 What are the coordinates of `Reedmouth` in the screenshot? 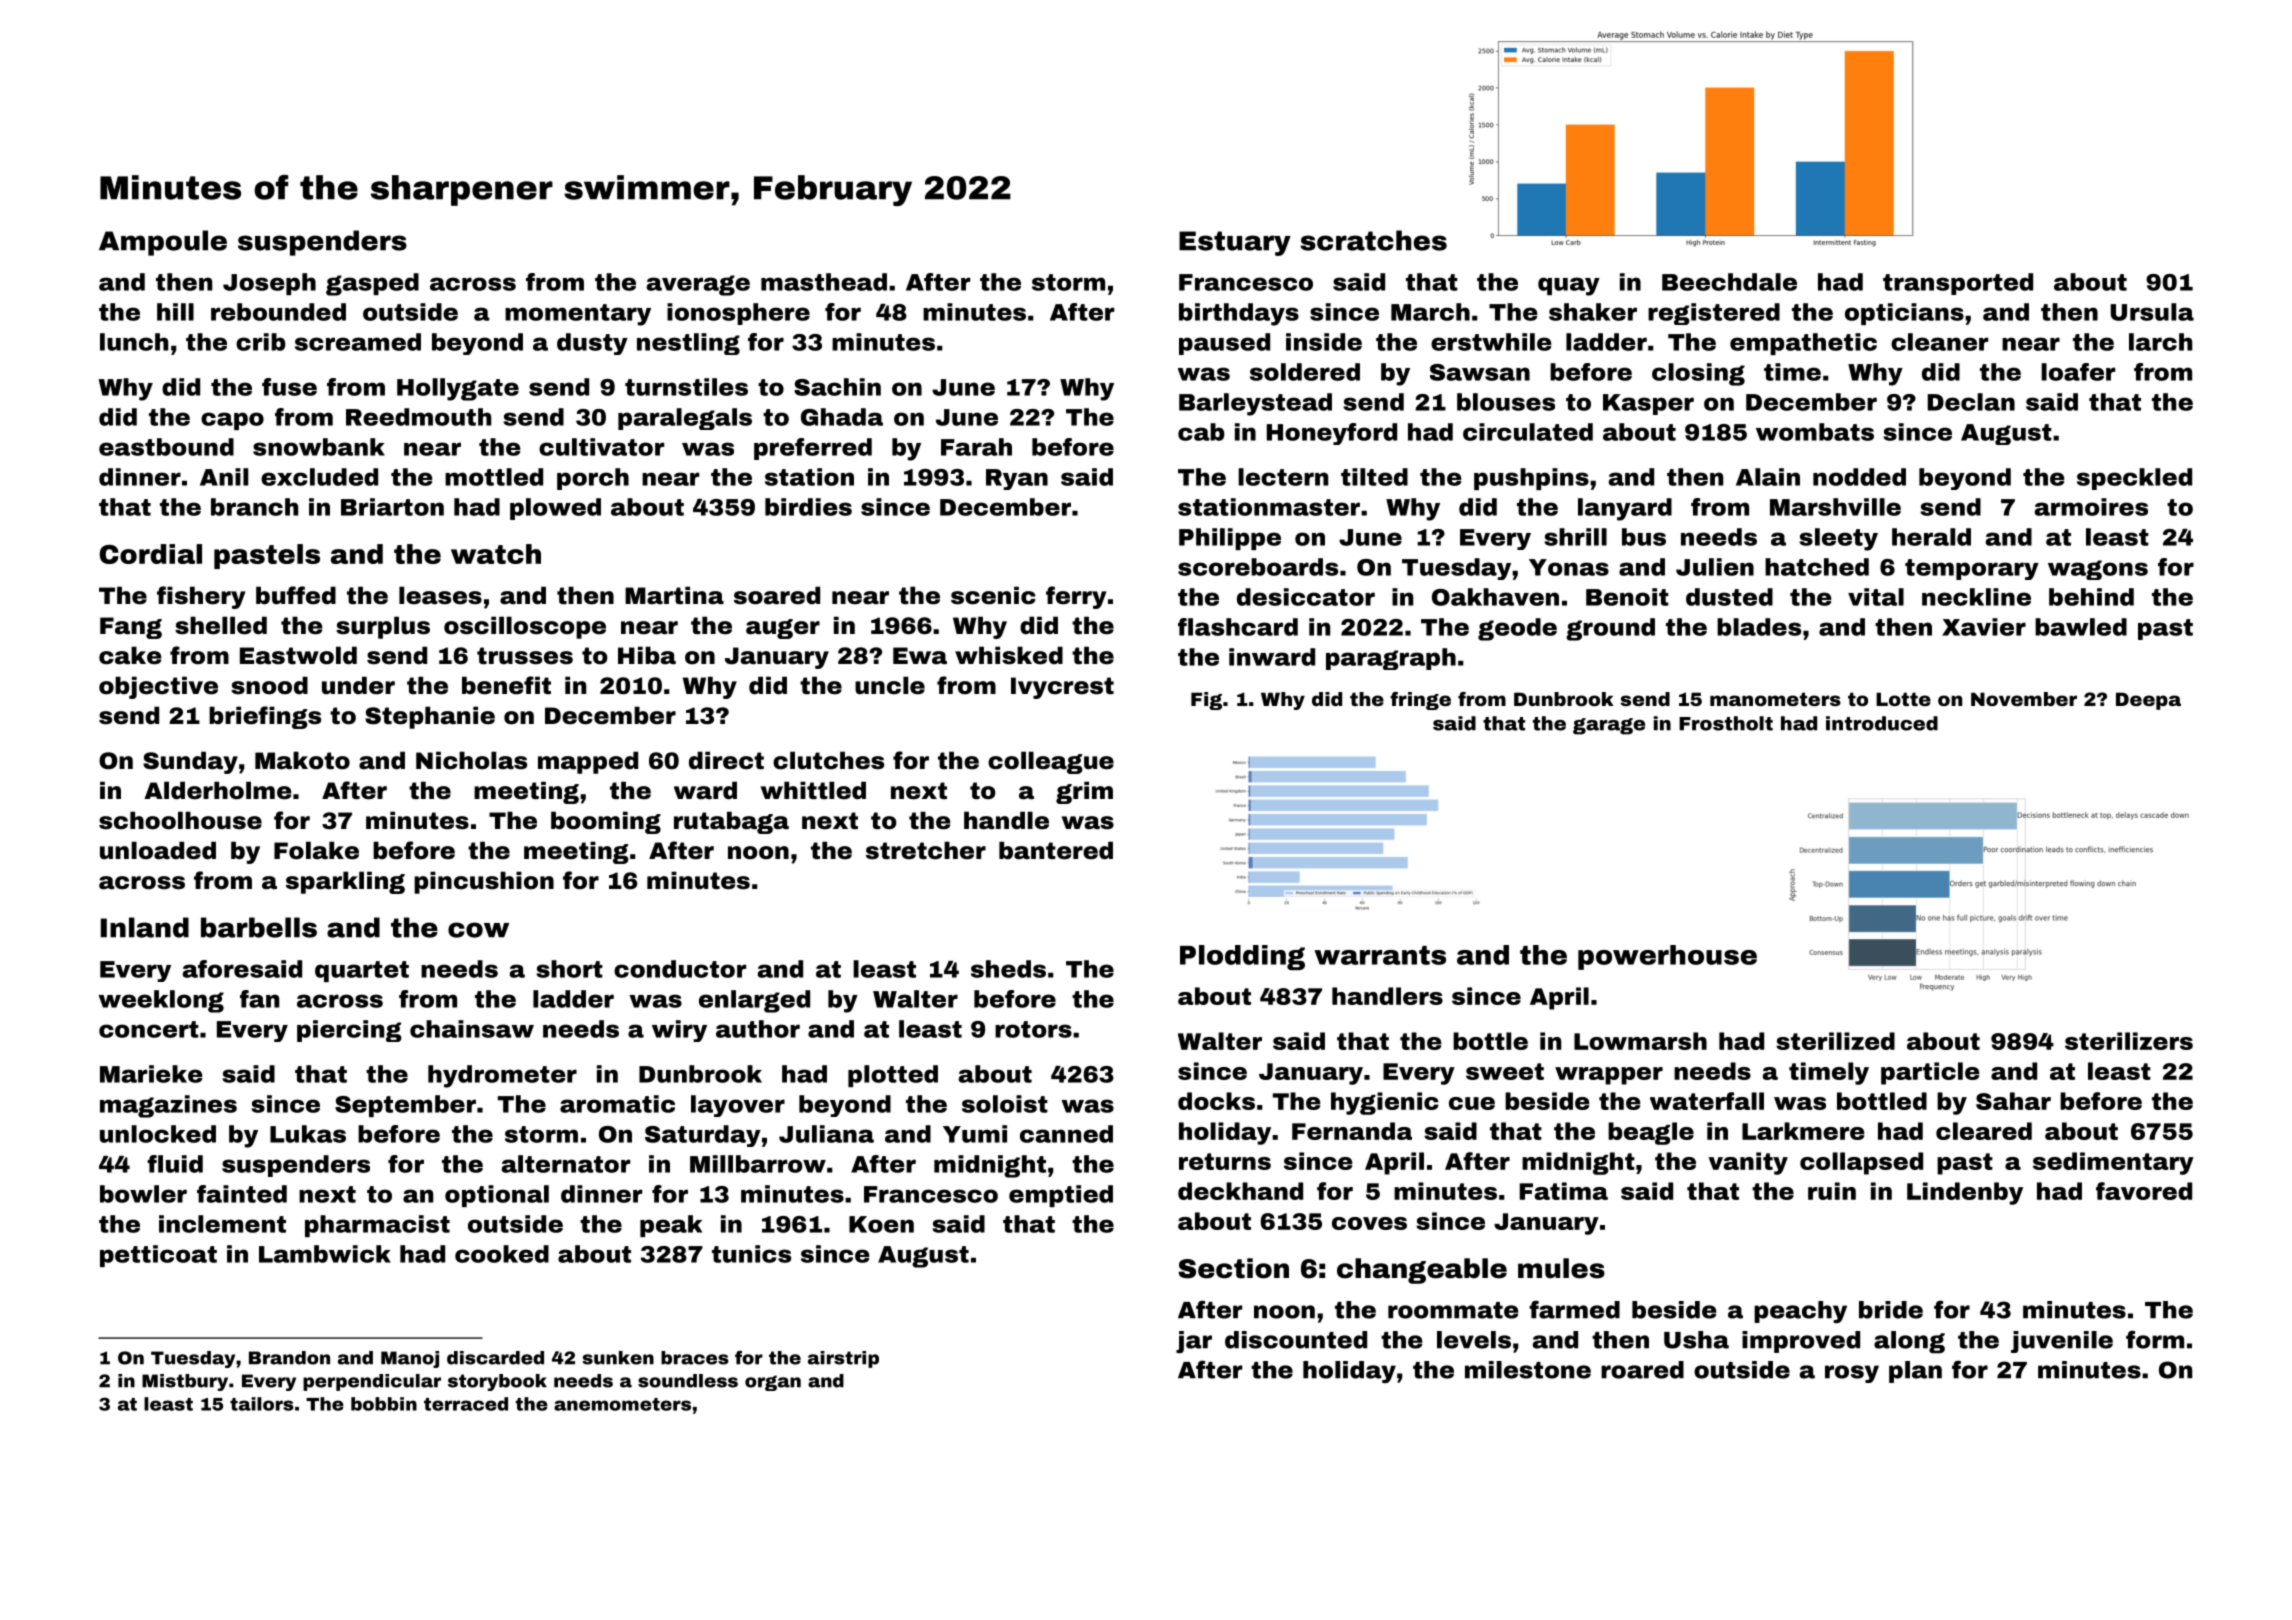 It's located at (418, 417).
